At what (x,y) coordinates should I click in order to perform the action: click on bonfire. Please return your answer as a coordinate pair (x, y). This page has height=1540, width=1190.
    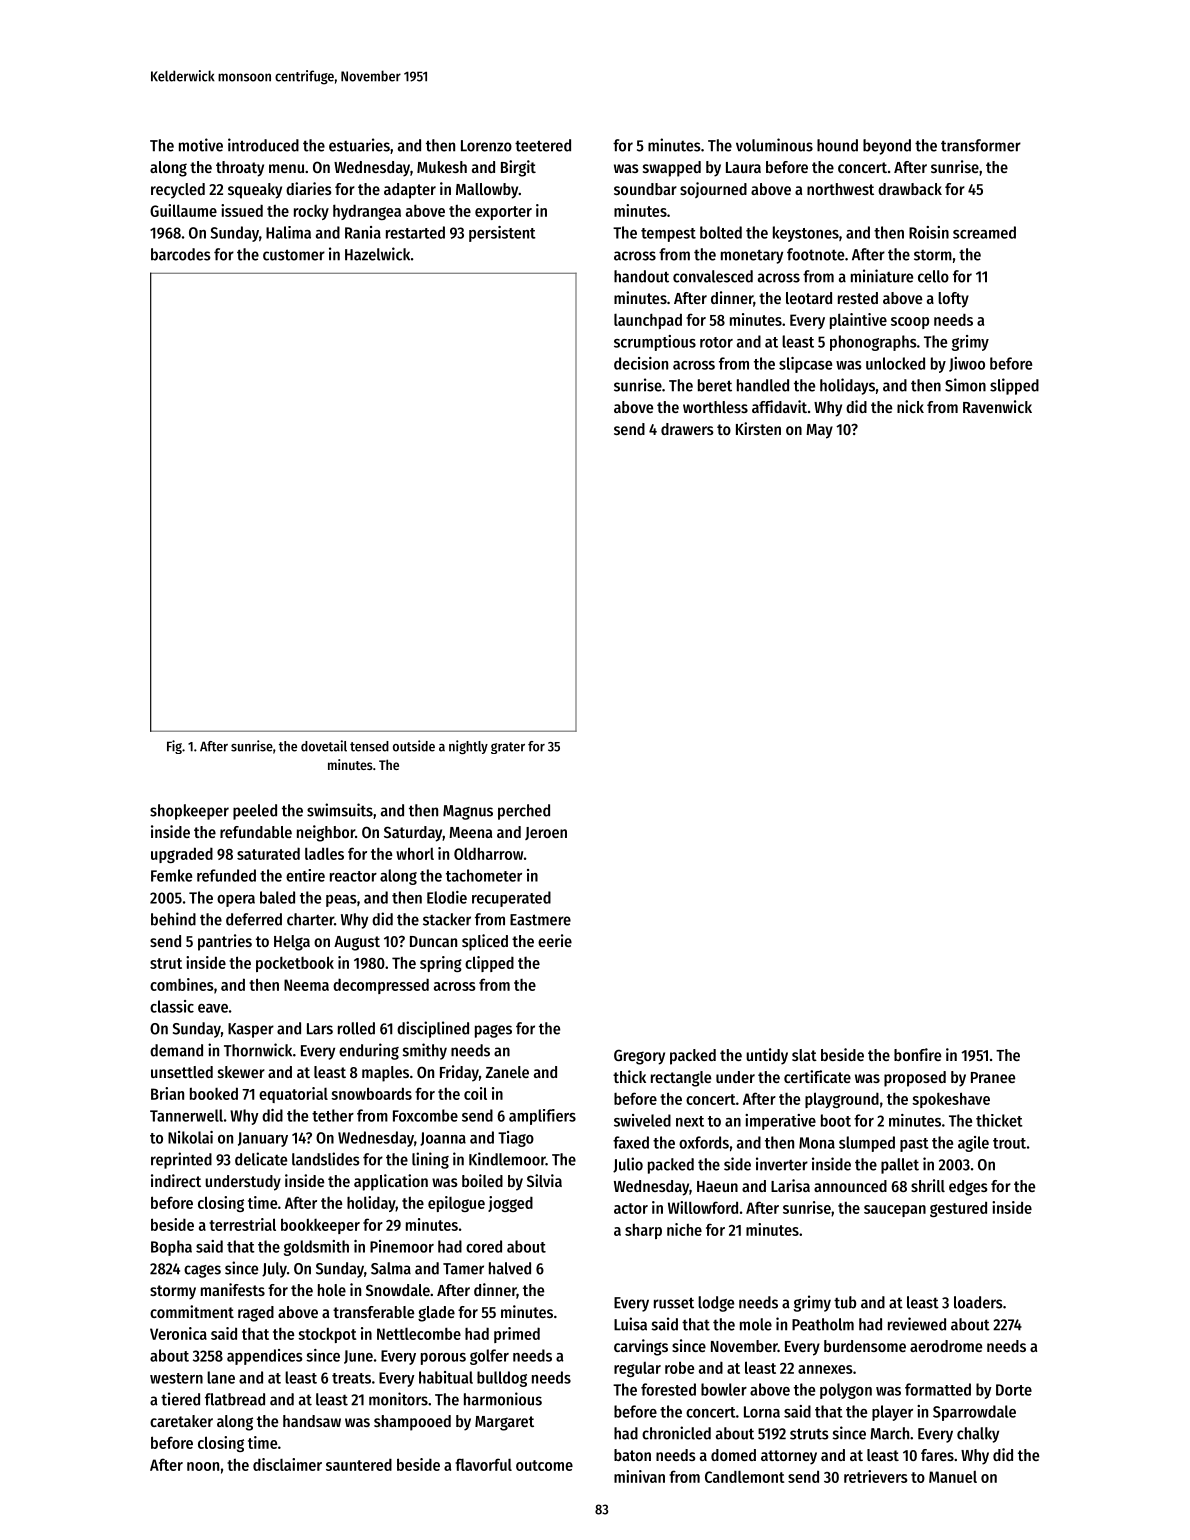
    Looking at the image, I should click on (917, 1054).
